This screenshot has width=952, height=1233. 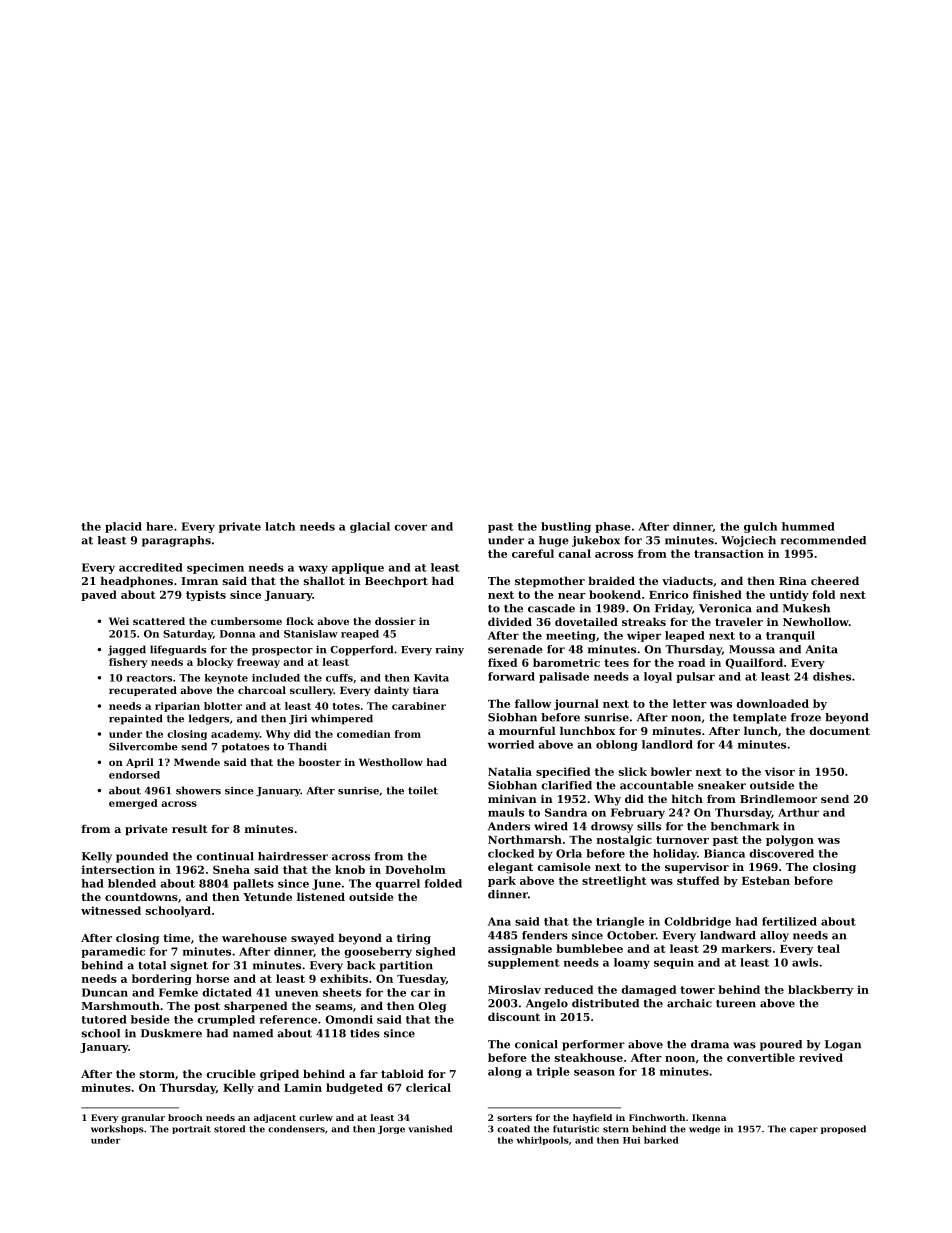 I want to click on proposed, so click(x=843, y=1129).
